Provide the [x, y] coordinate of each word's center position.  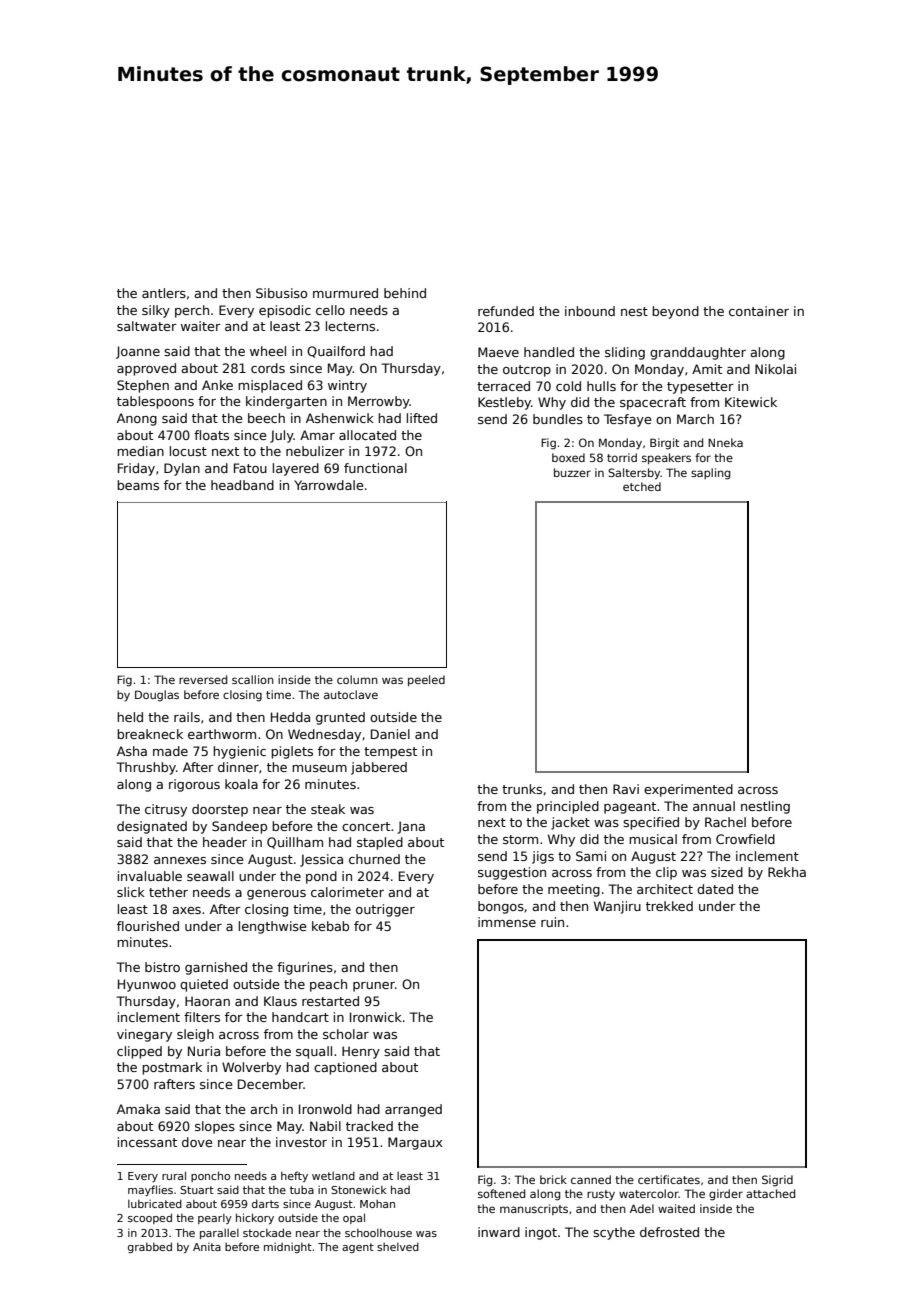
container [759, 311]
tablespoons [155, 402]
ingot [541, 1233]
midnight [288, 1247]
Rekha [787, 872]
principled [568, 807]
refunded [506, 311]
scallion [253, 679]
